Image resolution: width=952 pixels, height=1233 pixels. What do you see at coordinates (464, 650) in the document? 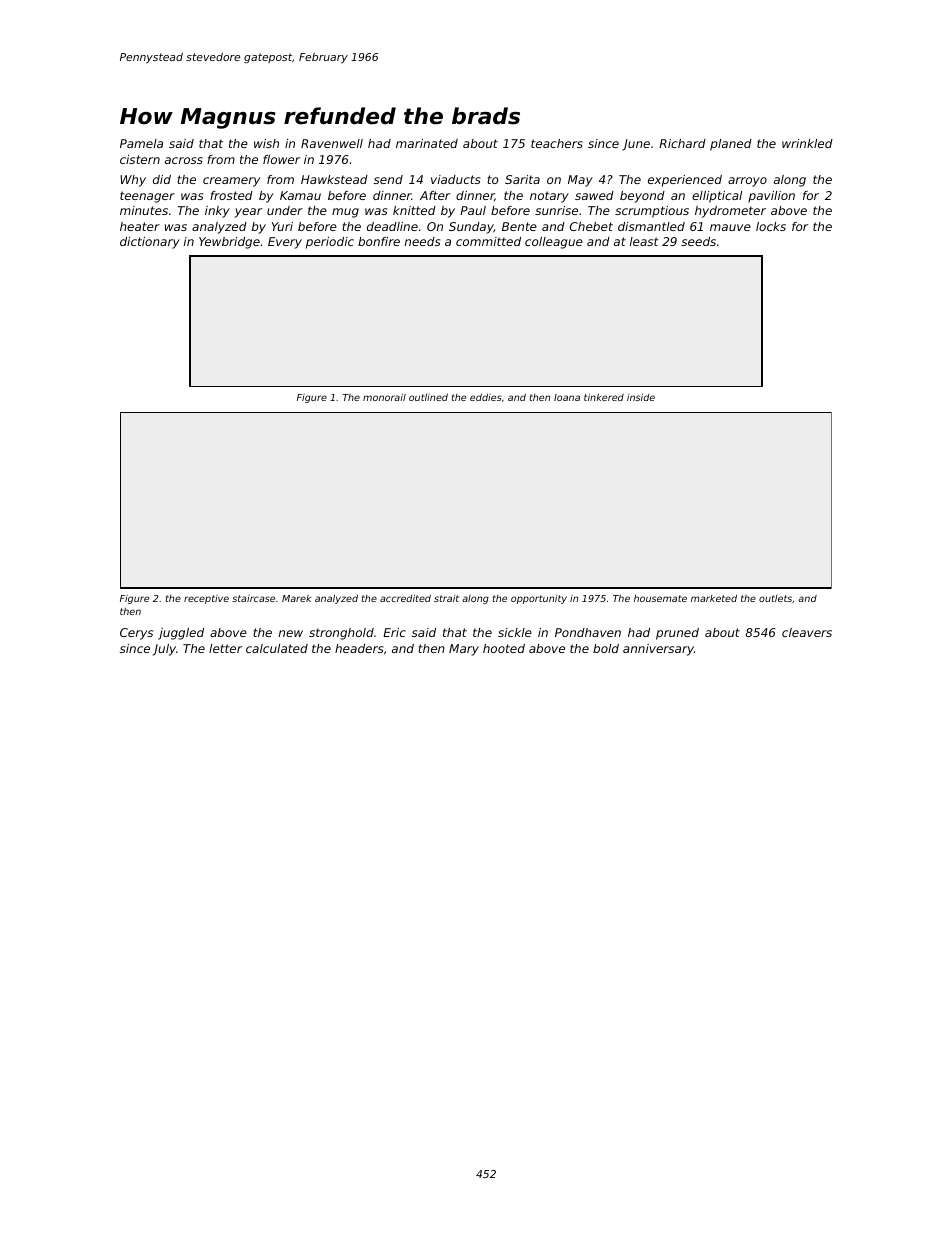
I see `Mary` at bounding box center [464, 650].
